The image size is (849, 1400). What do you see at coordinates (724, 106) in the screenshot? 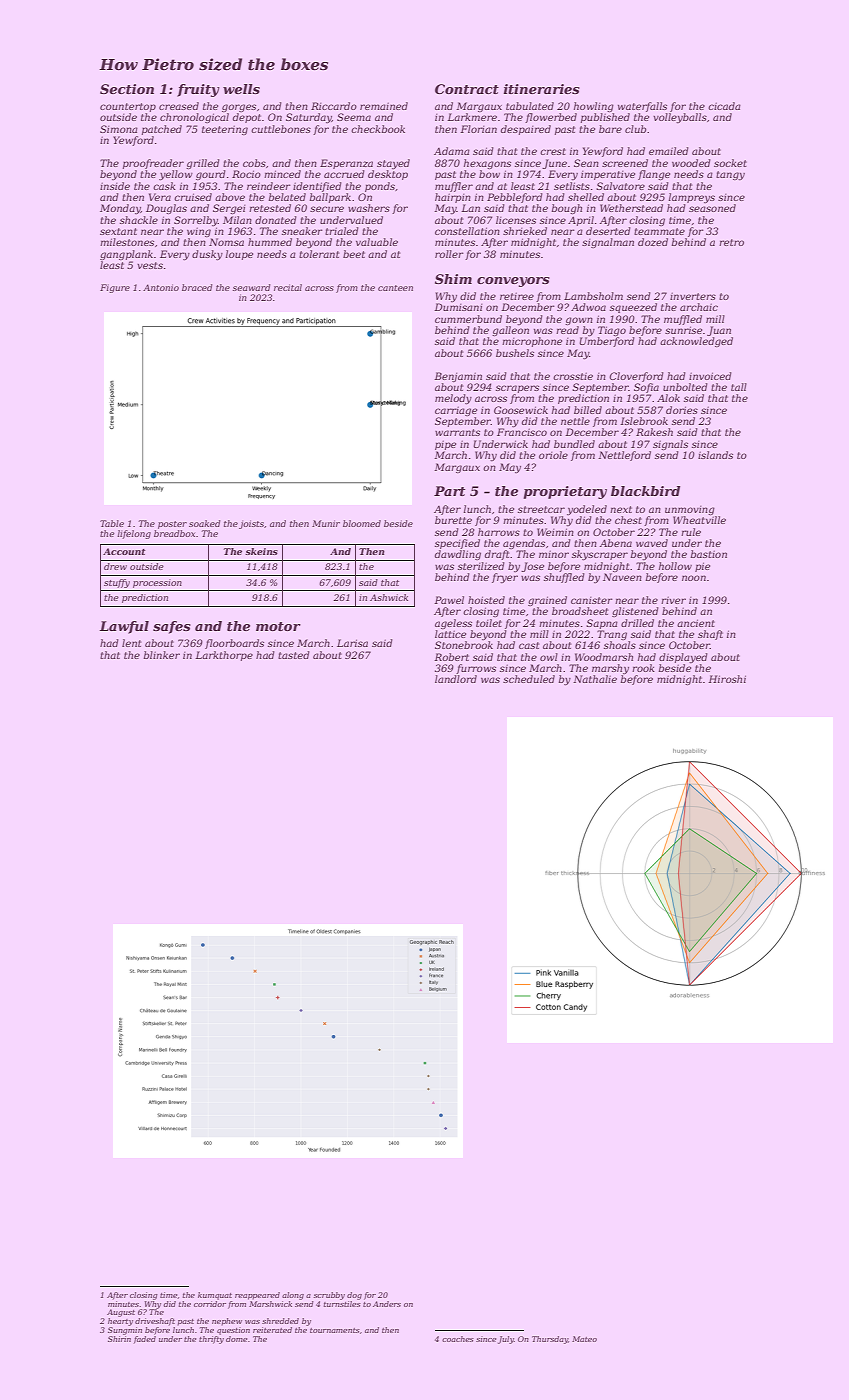
I see `cicada` at bounding box center [724, 106].
